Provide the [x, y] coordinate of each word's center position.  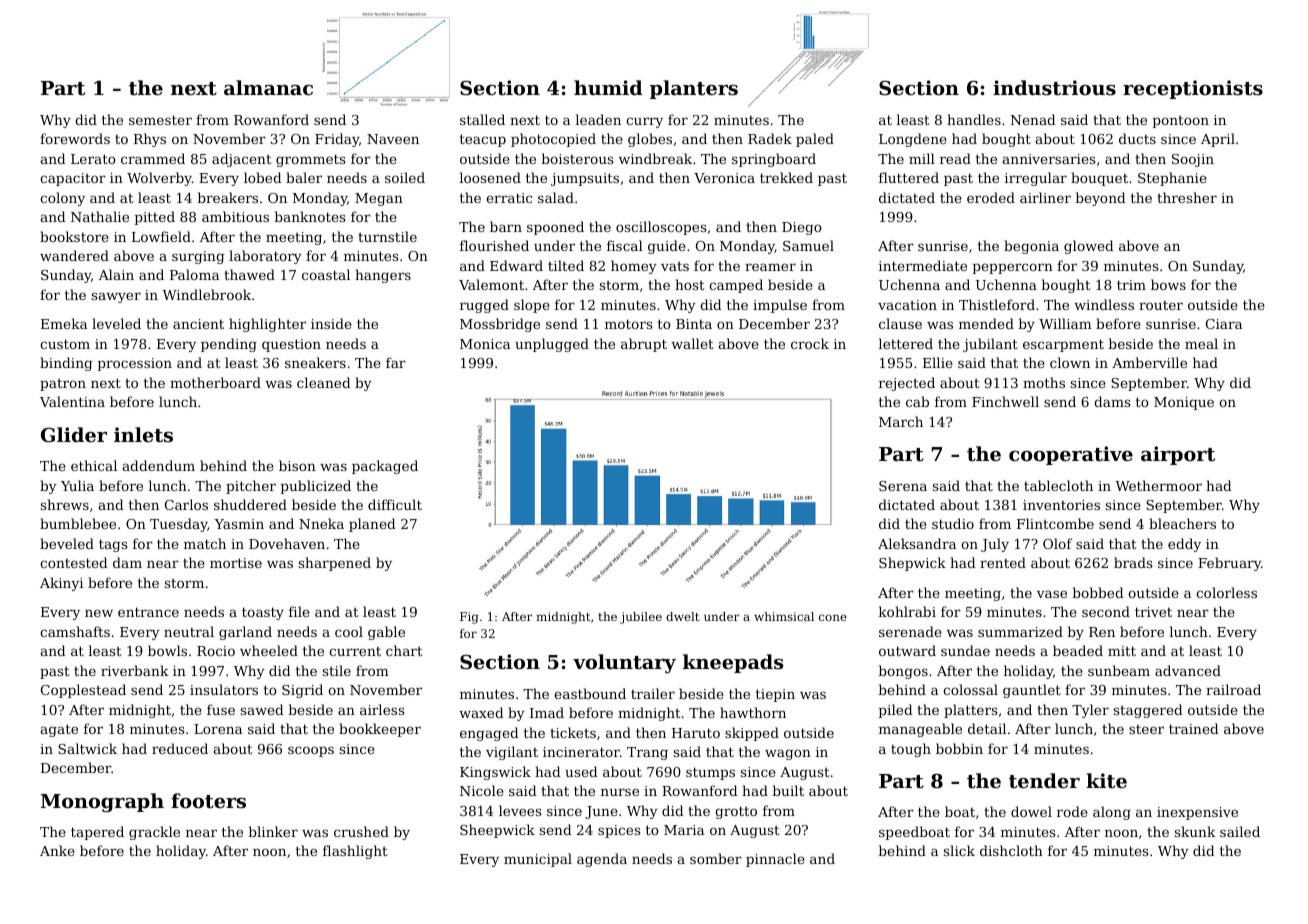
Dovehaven [287, 543]
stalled [482, 119]
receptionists [1193, 89]
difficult [395, 504]
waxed [481, 712]
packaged [385, 467]
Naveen [393, 139]
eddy [1184, 545]
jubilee [641, 618]
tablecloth [1058, 485]
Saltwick [87, 748]
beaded [1078, 650]
